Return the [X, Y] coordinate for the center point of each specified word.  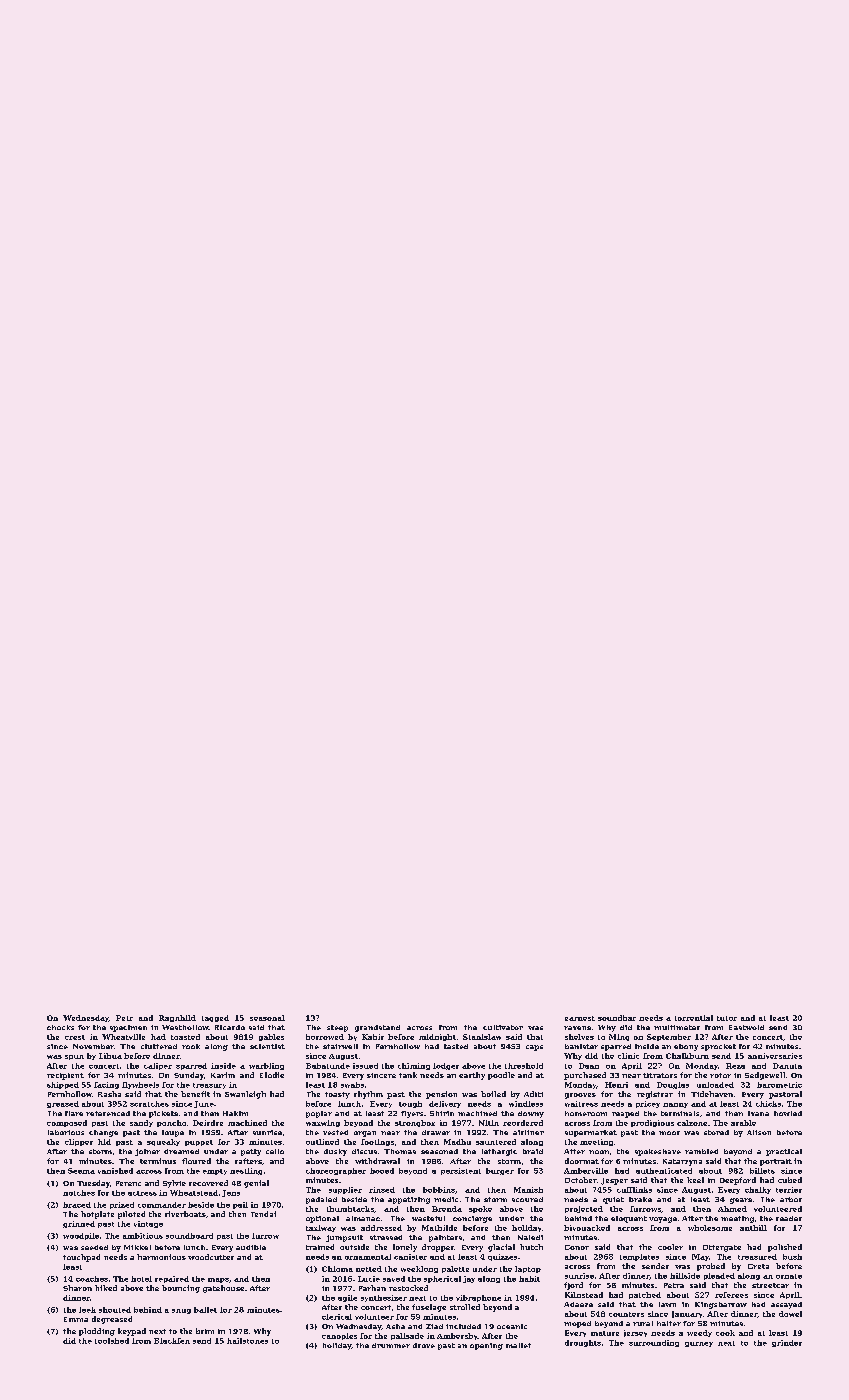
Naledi [530, 1237]
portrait [776, 1162]
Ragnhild [177, 1018]
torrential [694, 1018]
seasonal [267, 1018]
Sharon [77, 1288]
